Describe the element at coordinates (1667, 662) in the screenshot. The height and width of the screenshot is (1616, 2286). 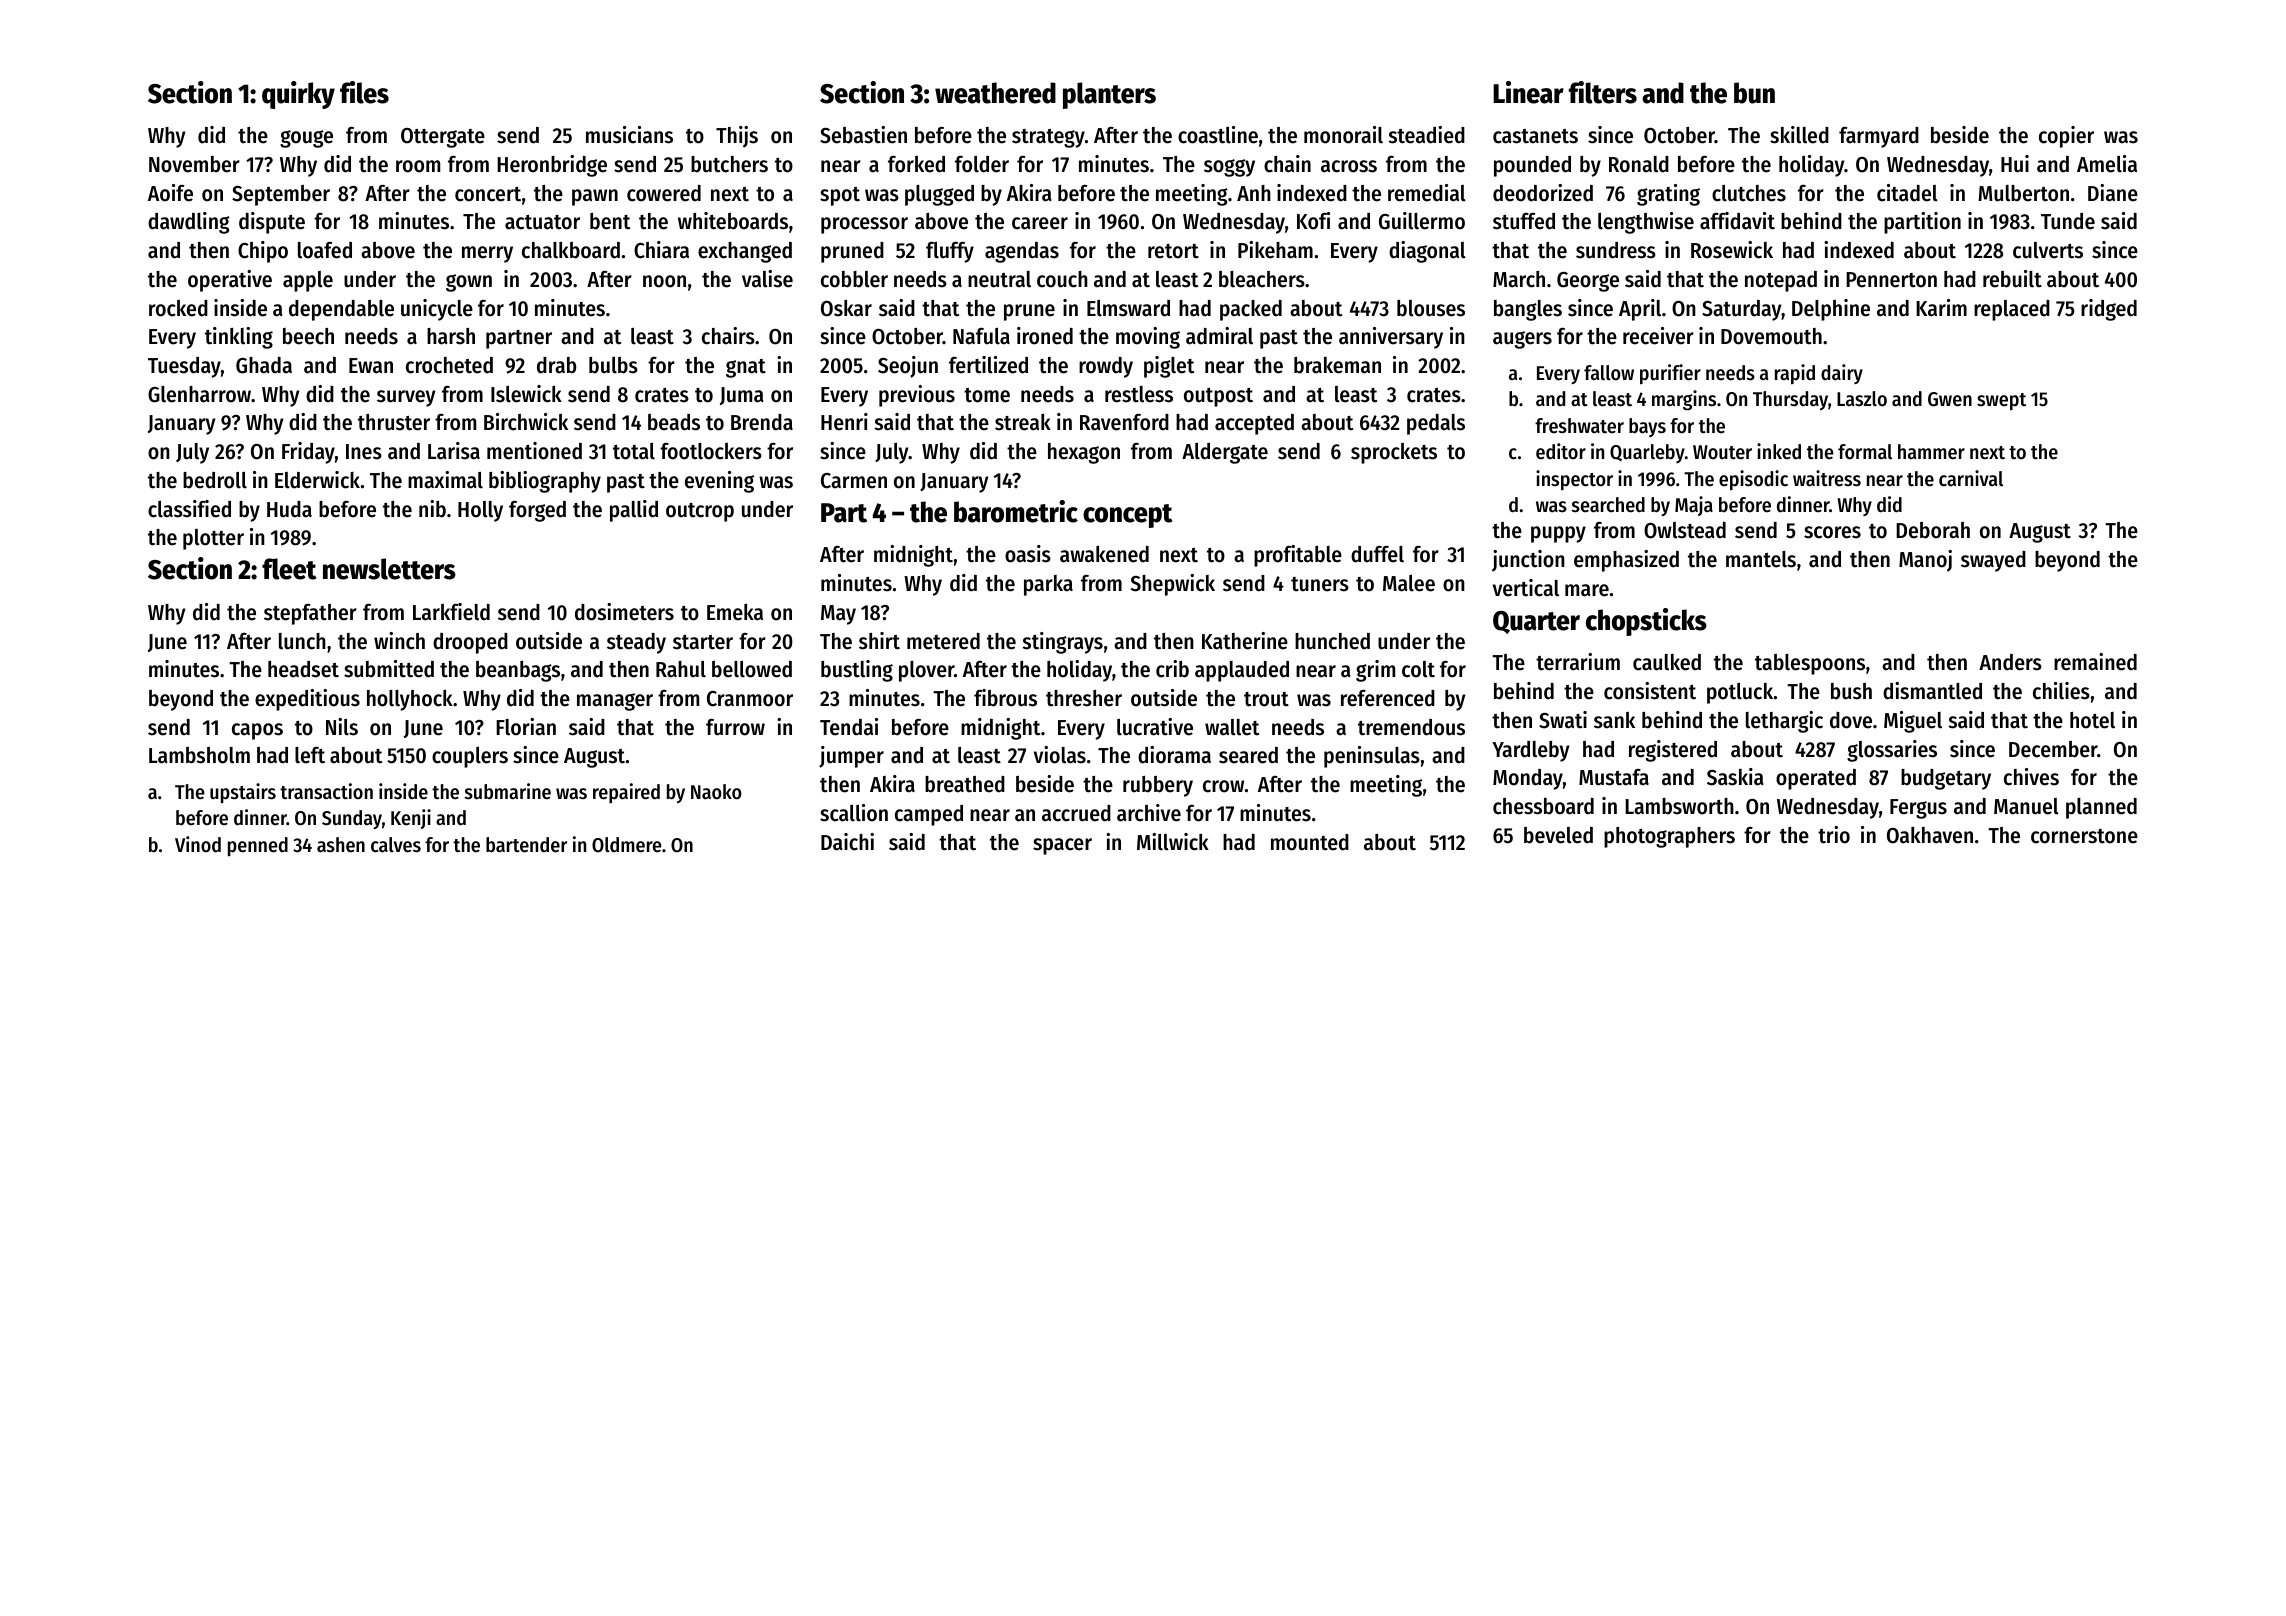
I see `caulked` at that location.
